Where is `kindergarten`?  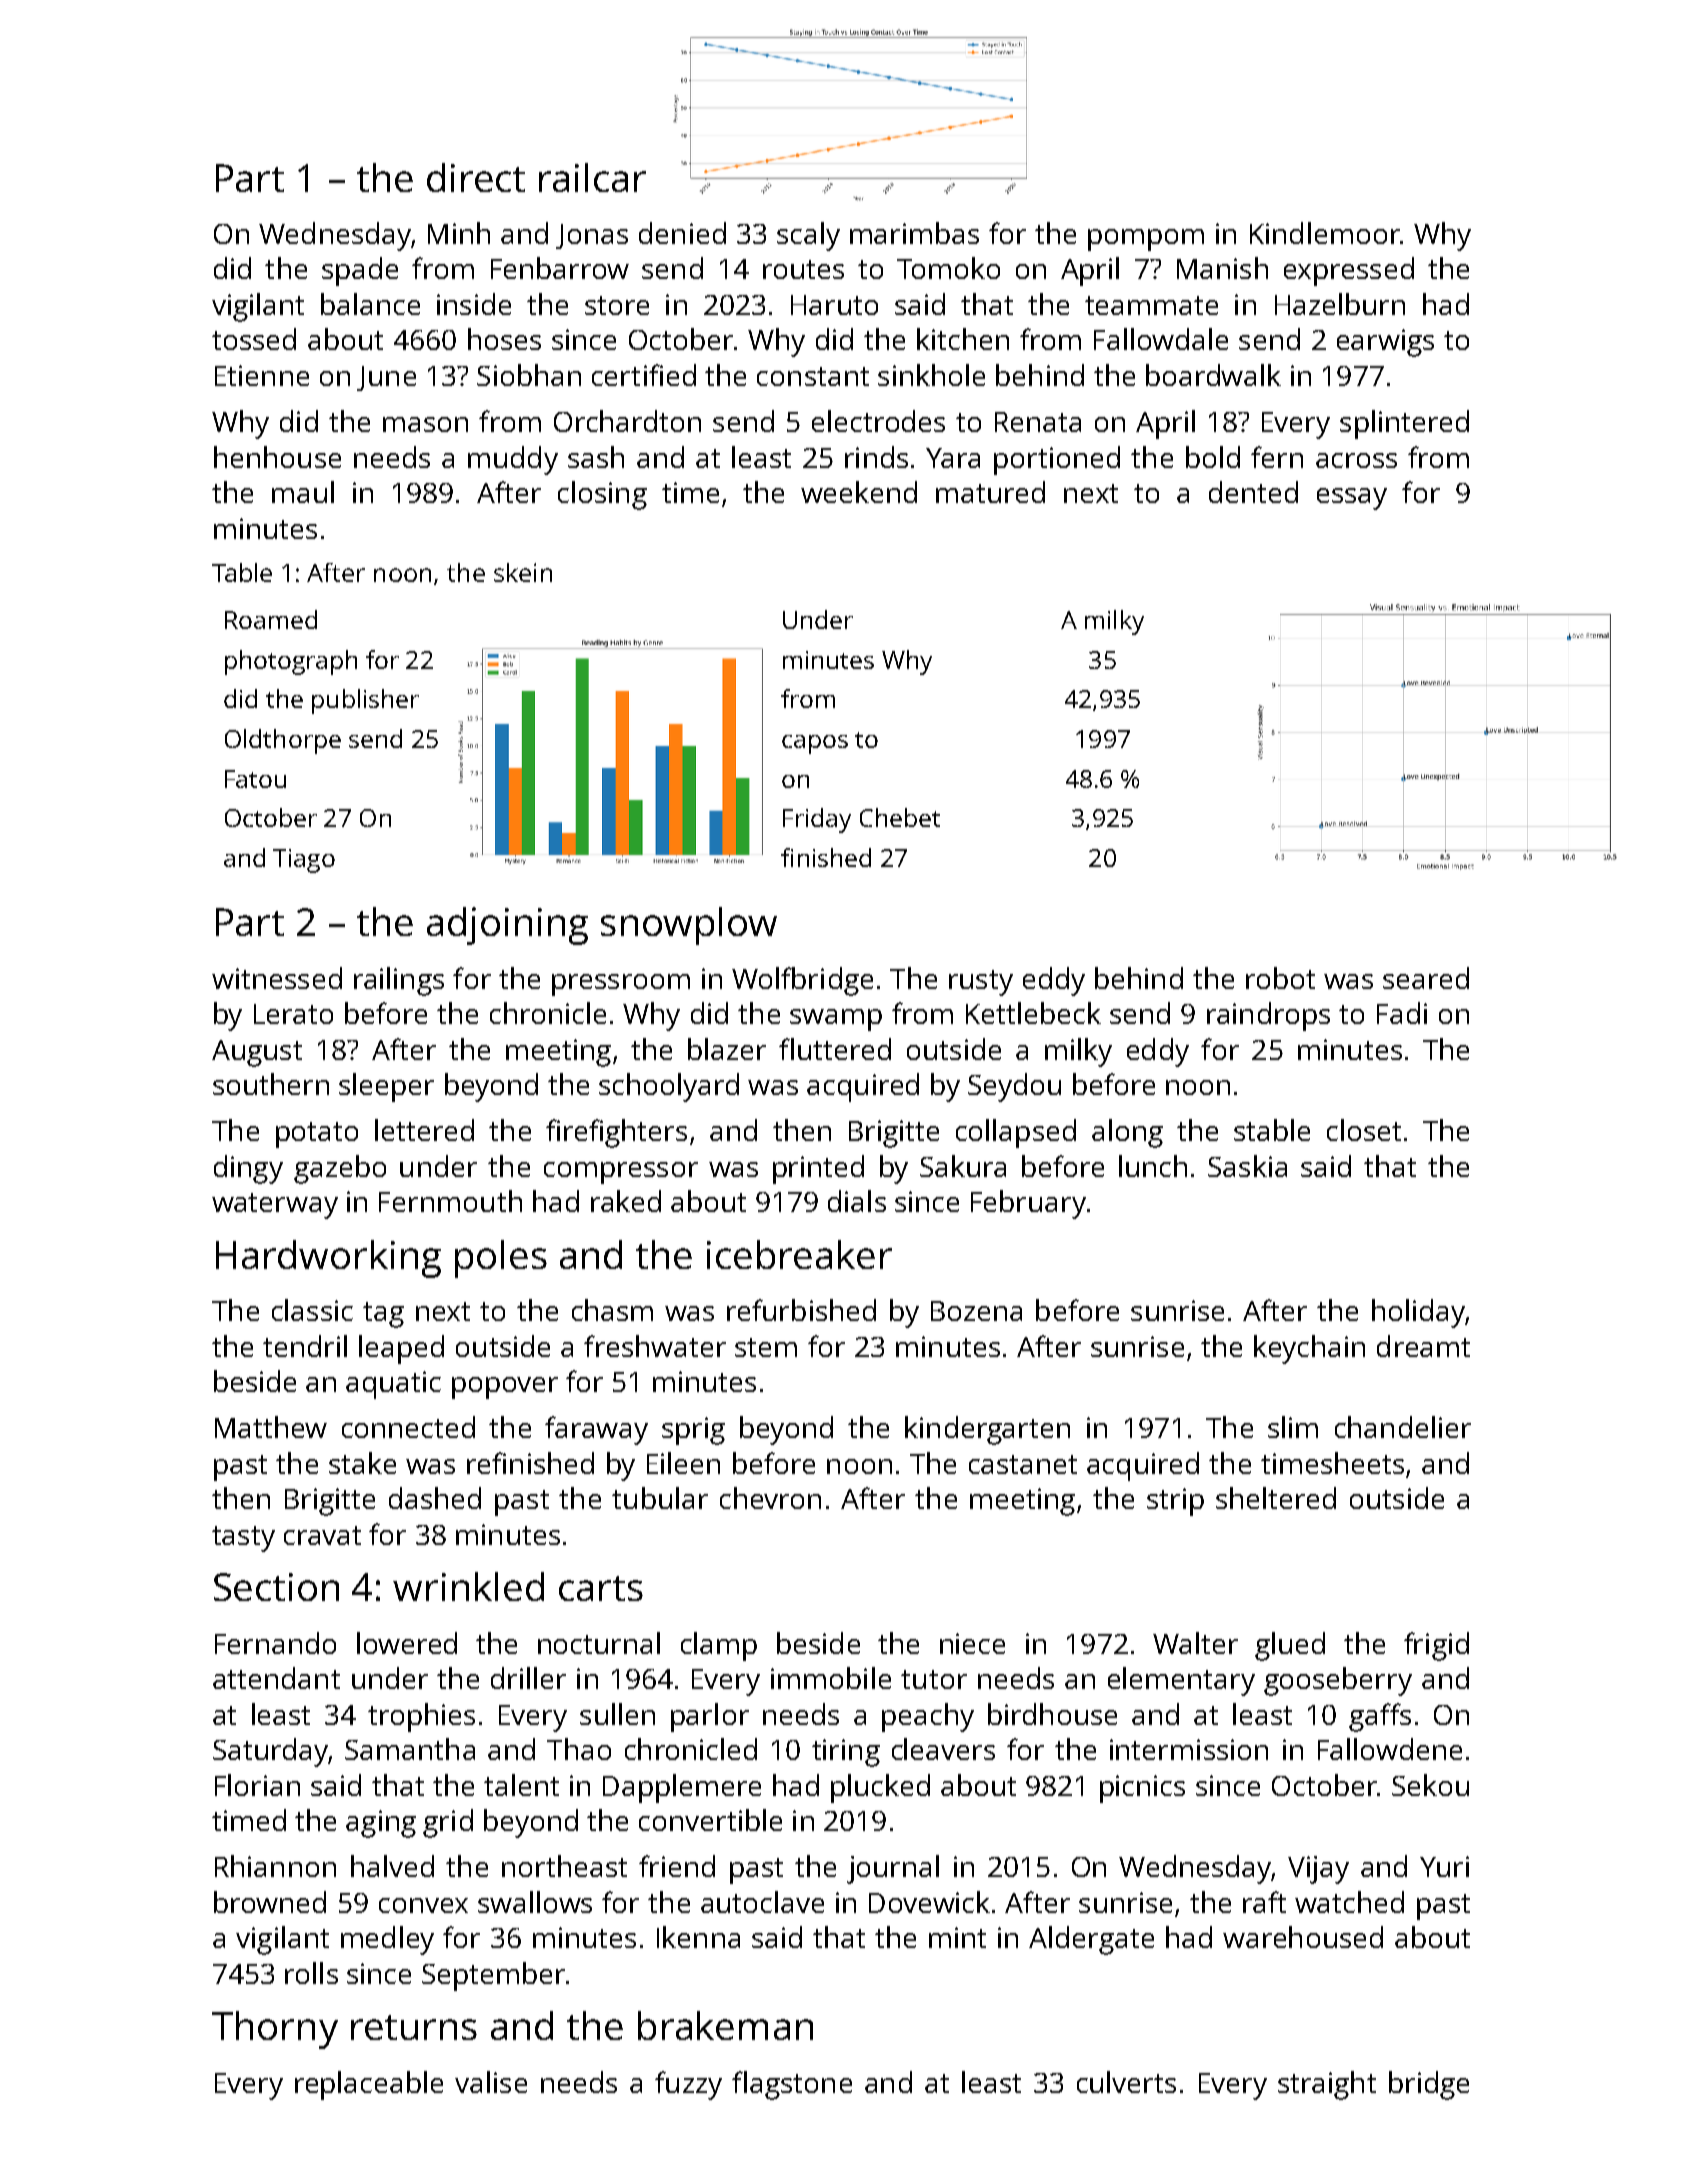
kindergarten is located at coordinates (987, 1430).
